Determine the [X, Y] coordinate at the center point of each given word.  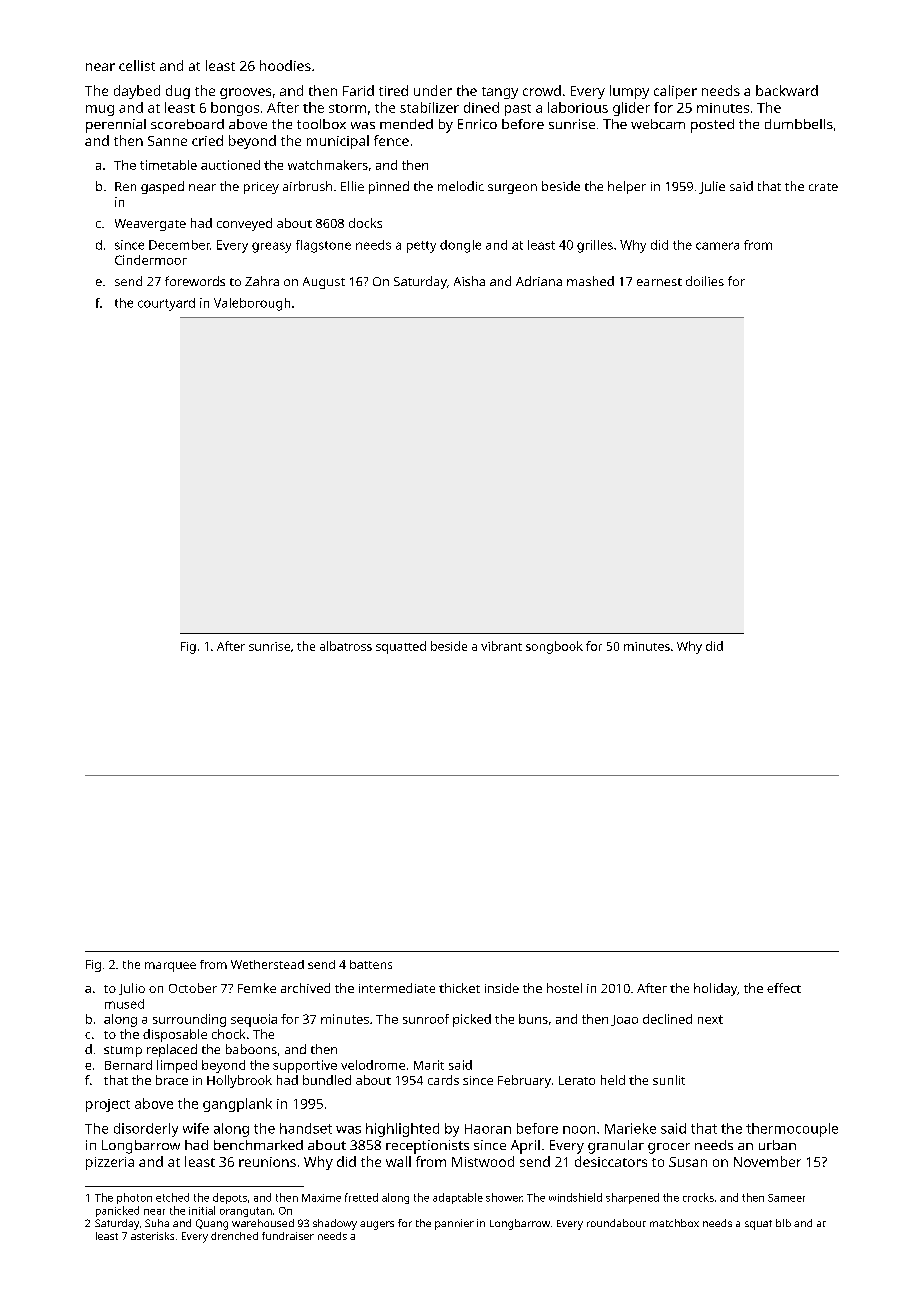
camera [717, 246]
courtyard [166, 304]
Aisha [469, 281]
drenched [234, 1236]
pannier [454, 1224]
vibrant [501, 646]
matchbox [674, 1223]
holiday [715, 989]
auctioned [230, 165]
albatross [346, 646]
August [324, 283]
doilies [705, 281]
